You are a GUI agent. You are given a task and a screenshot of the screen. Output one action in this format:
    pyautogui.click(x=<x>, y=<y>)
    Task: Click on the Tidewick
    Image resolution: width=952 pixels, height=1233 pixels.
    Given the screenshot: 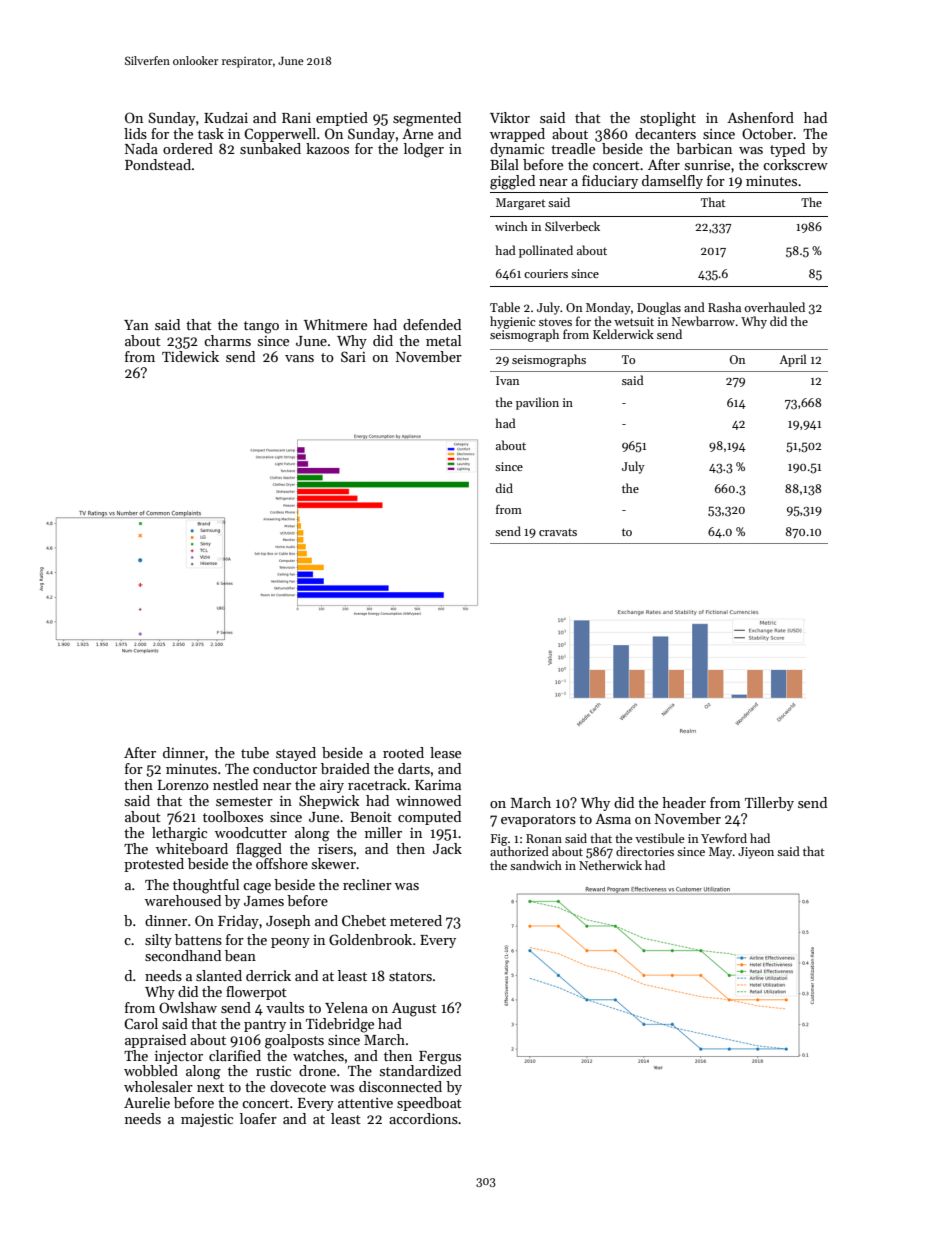 What is the action you would take?
    pyautogui.click(x=190, y=356)
